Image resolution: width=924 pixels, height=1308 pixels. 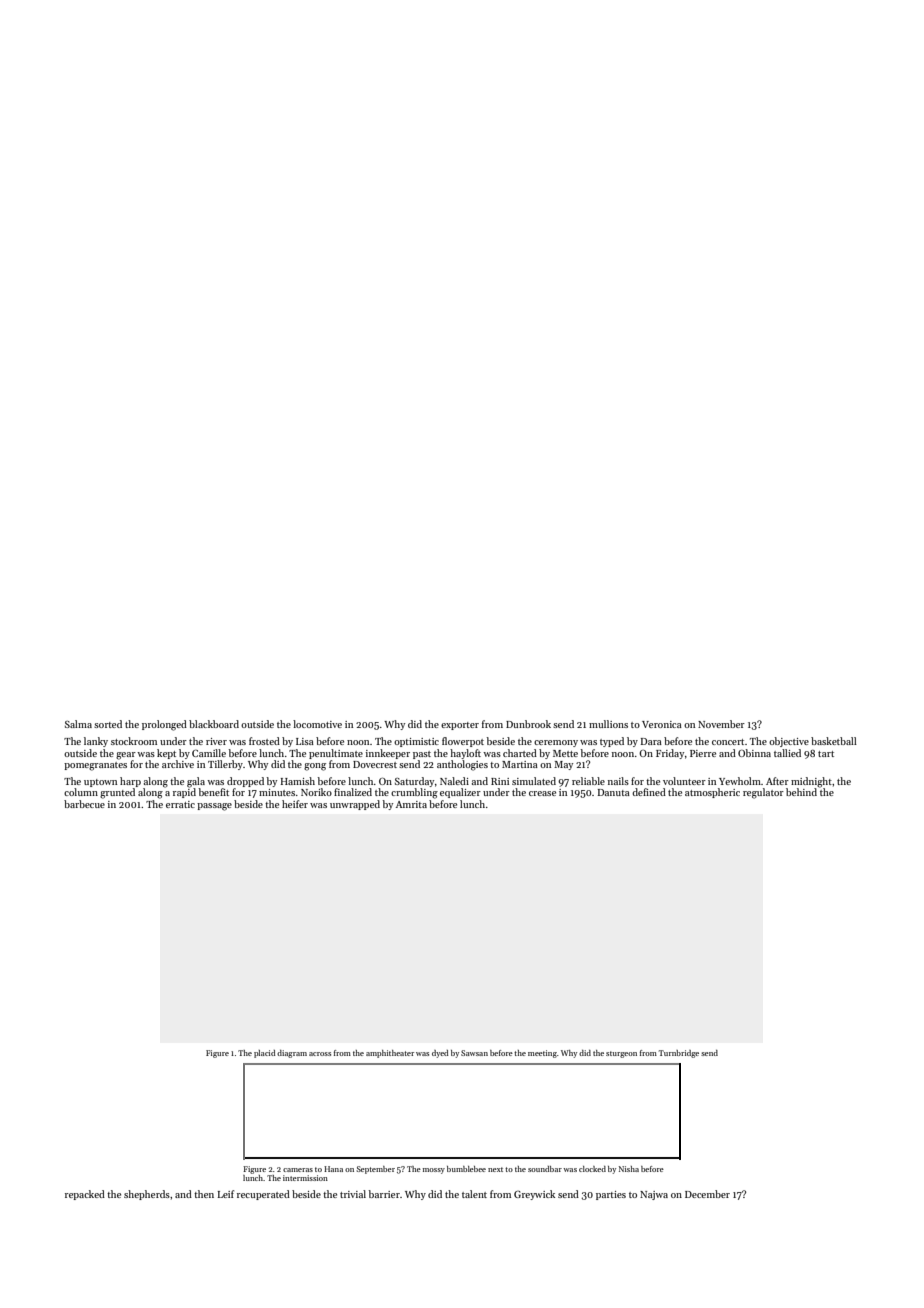 I want to click on passage, so click(x=214, y=807).
